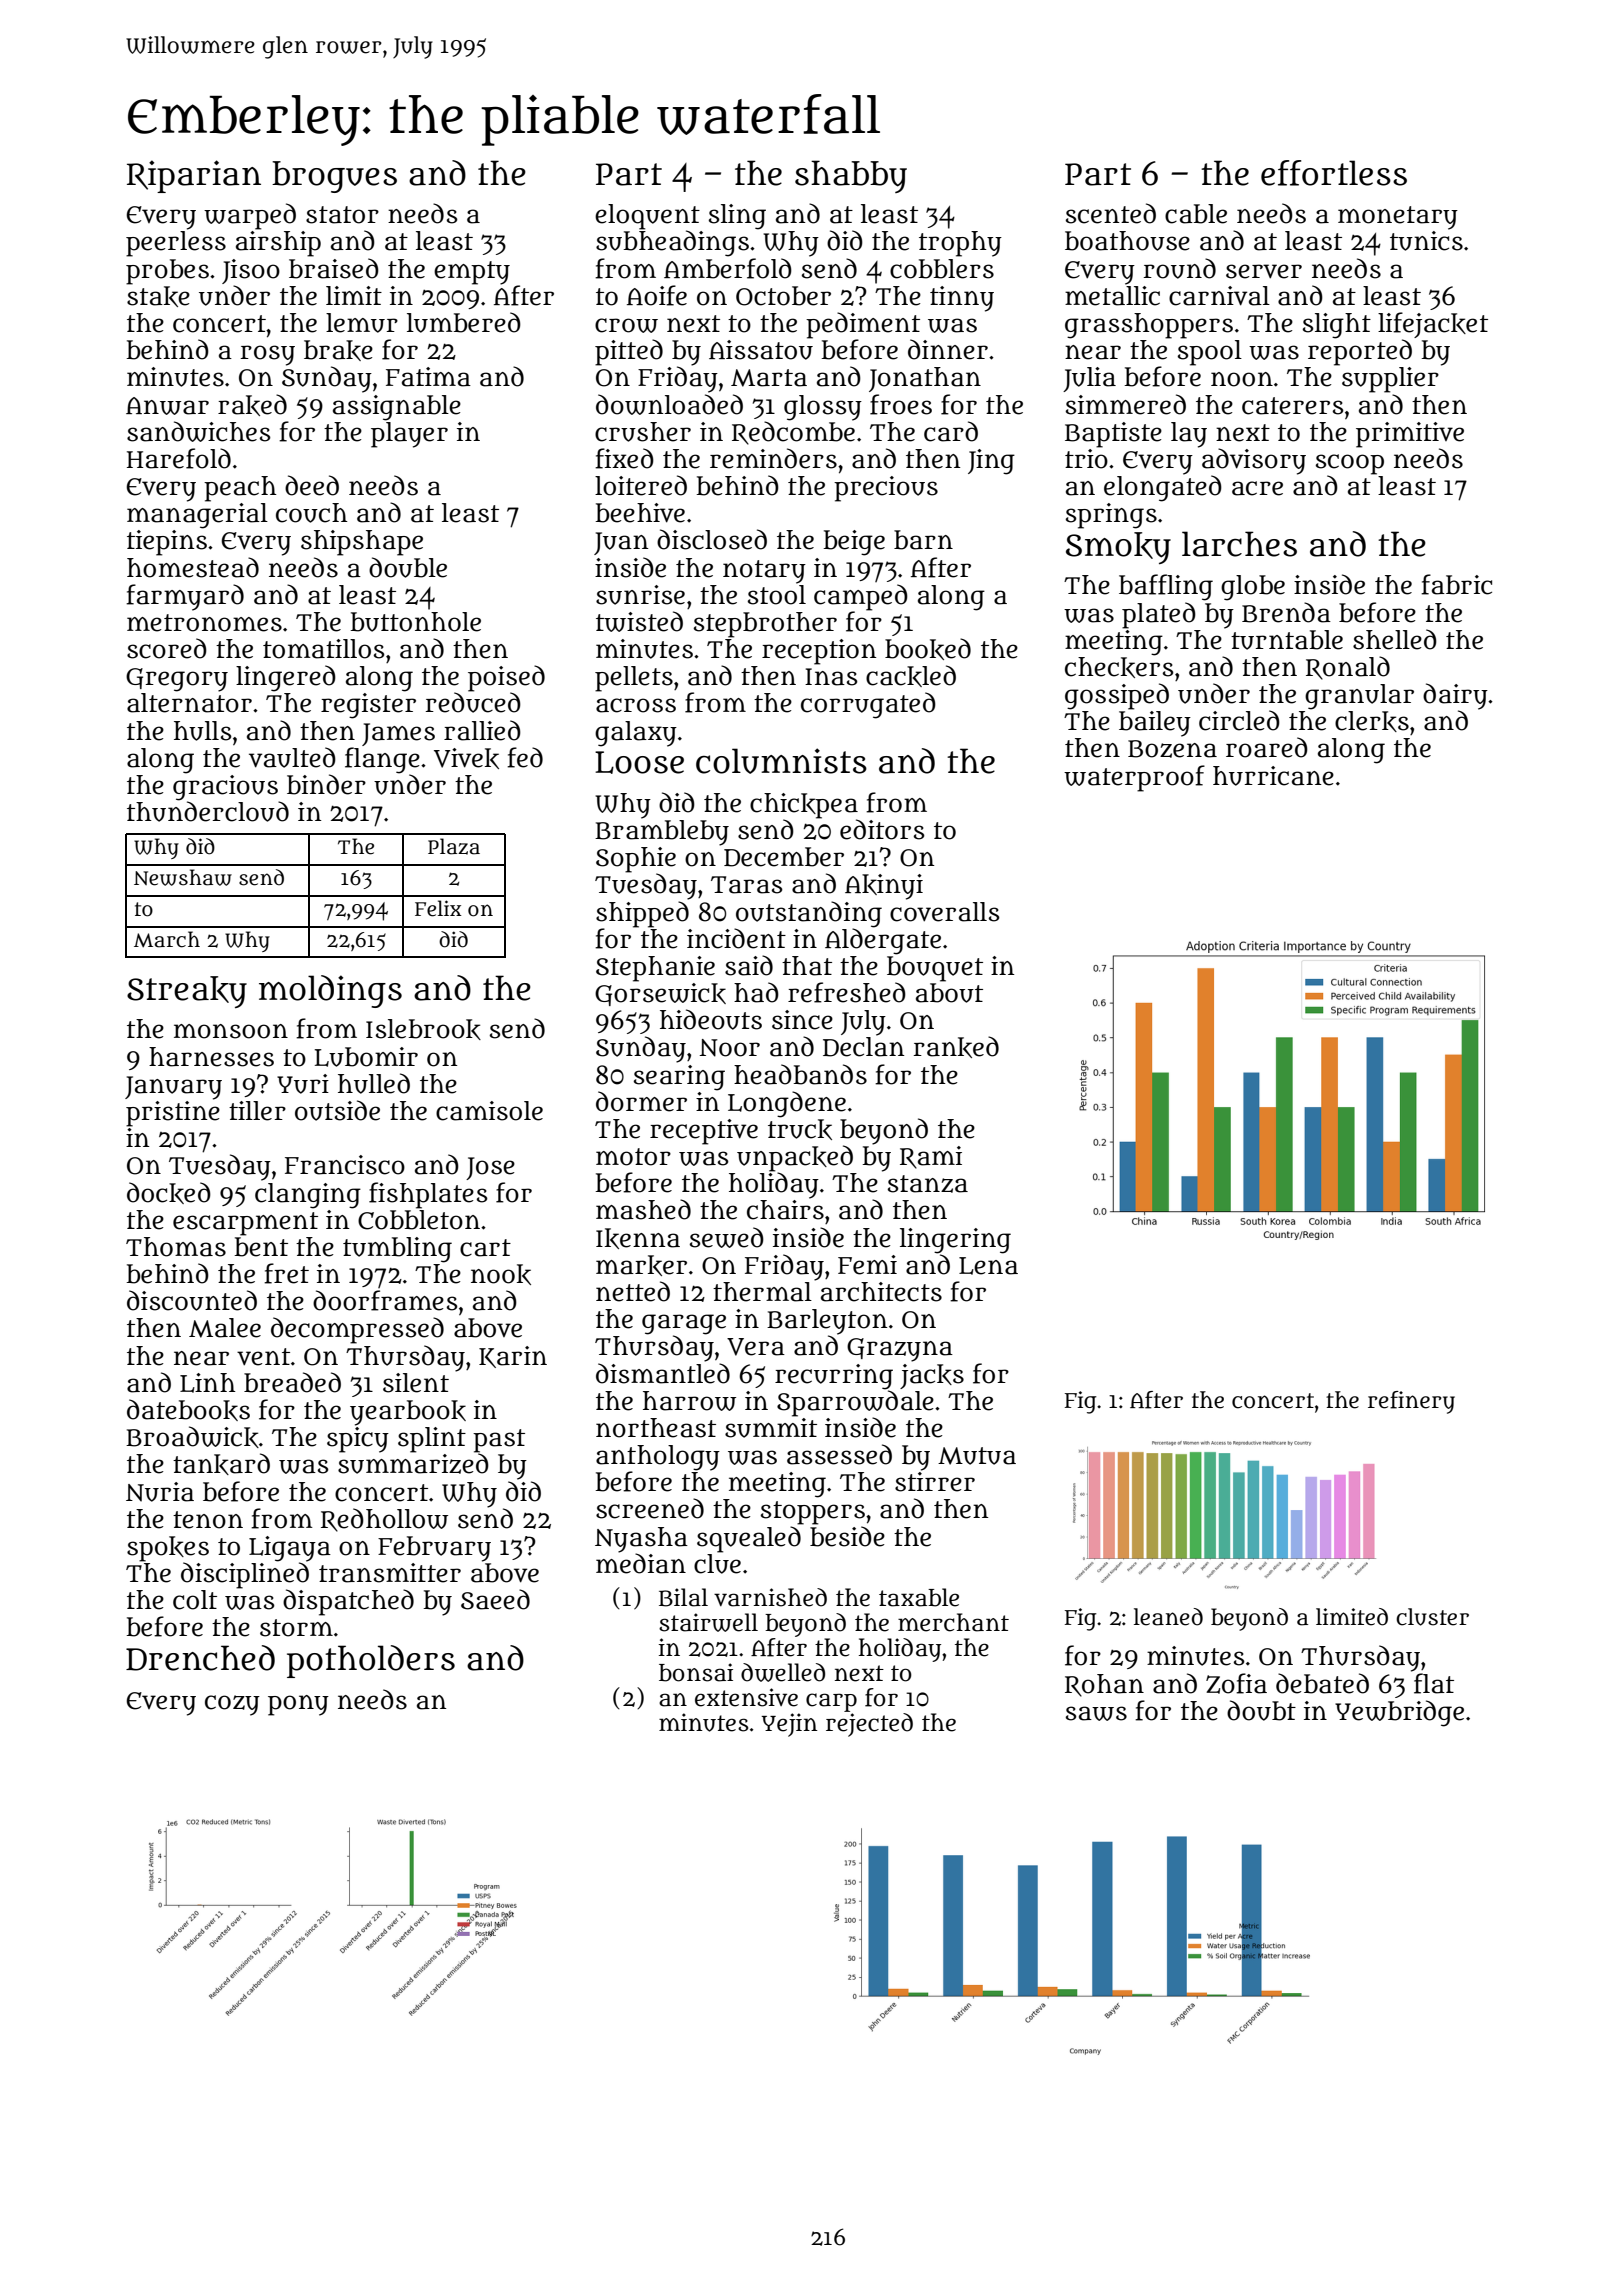 This screenshot has width=1620, height=2292. I want to click on assessed, so click(839, 1454).
